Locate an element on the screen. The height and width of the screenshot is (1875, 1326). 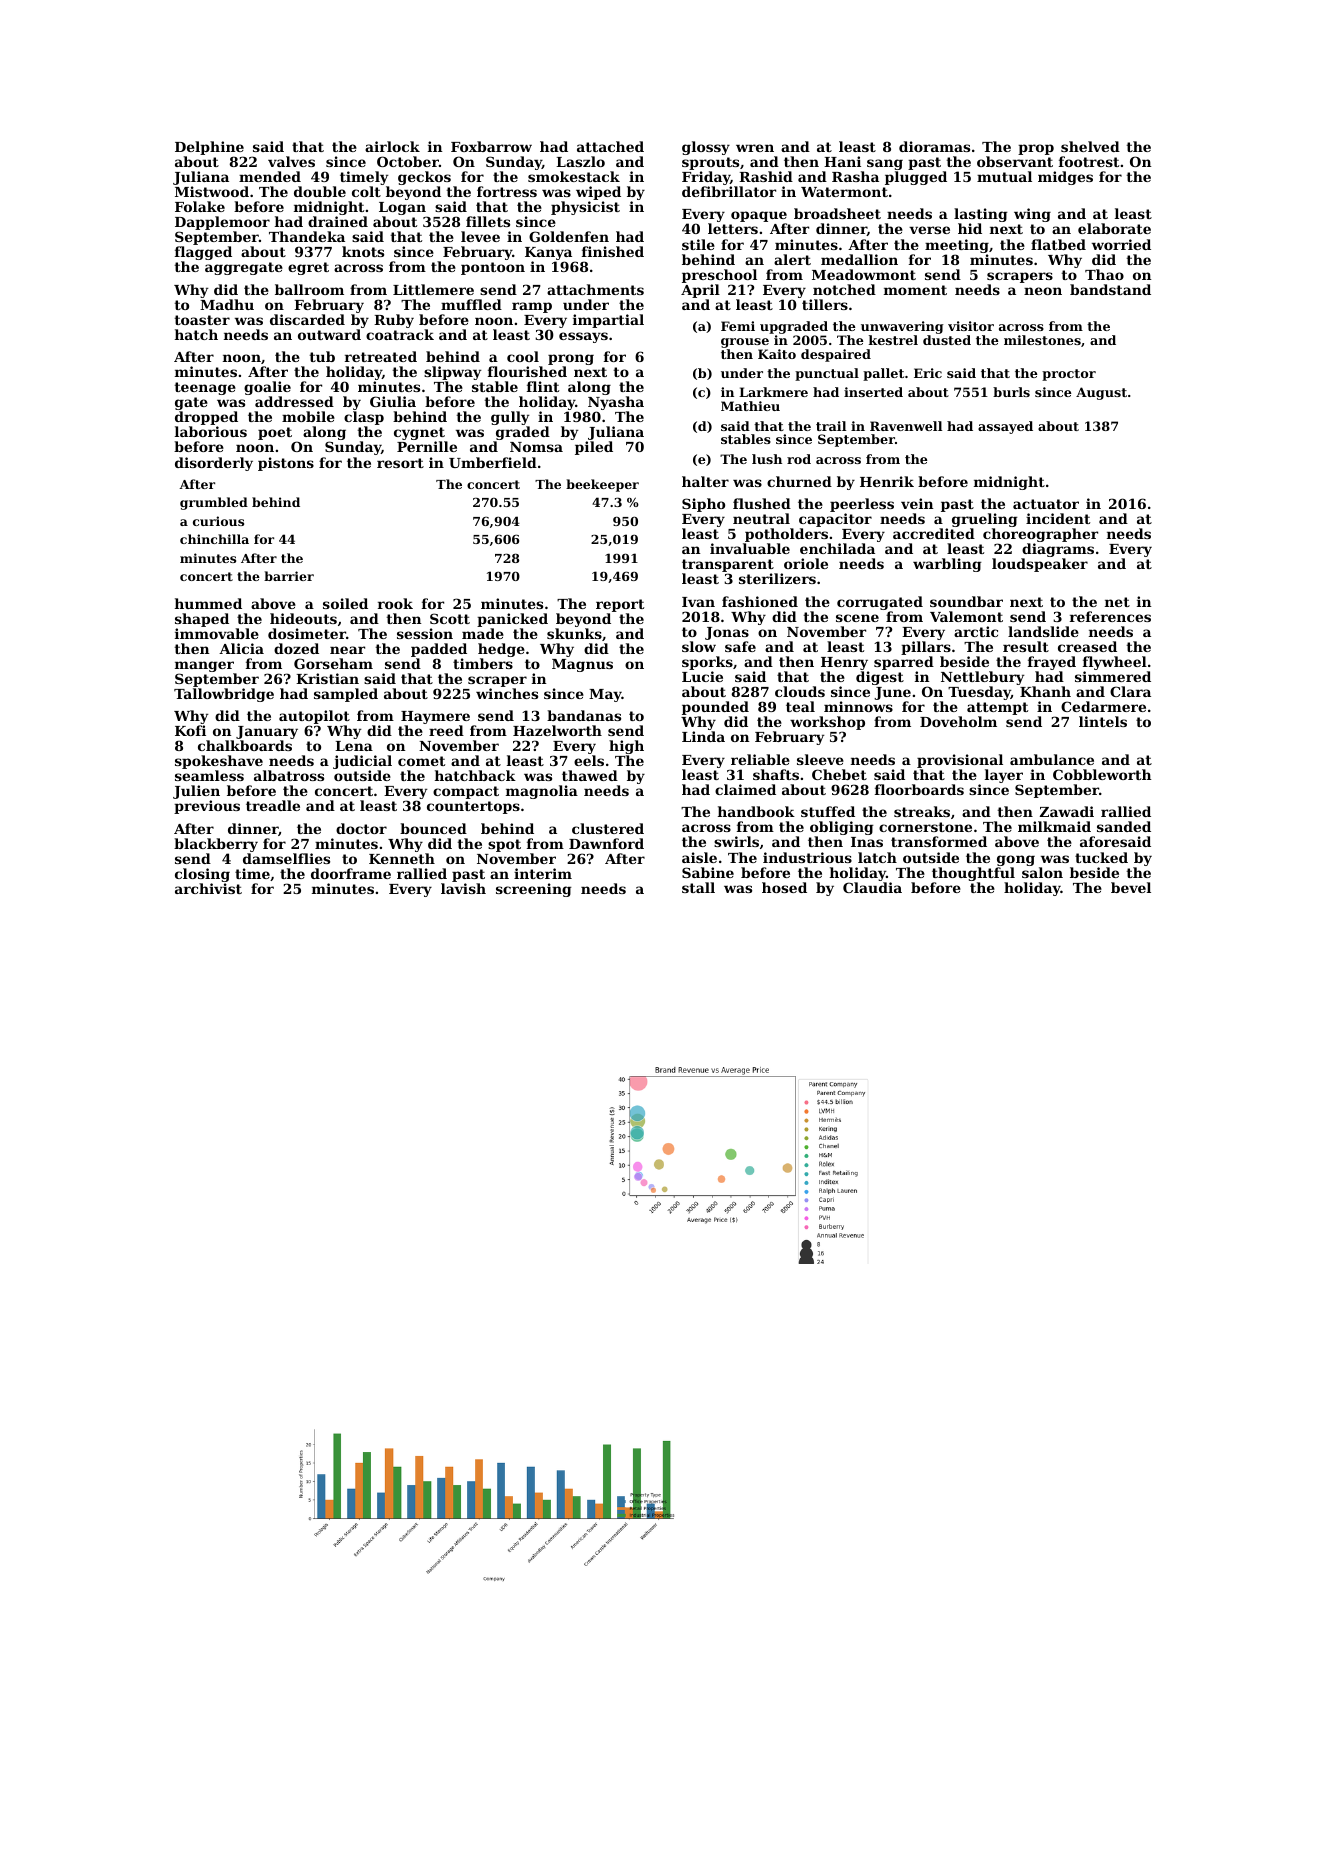
reliable is located at coordinates (760, 759).
